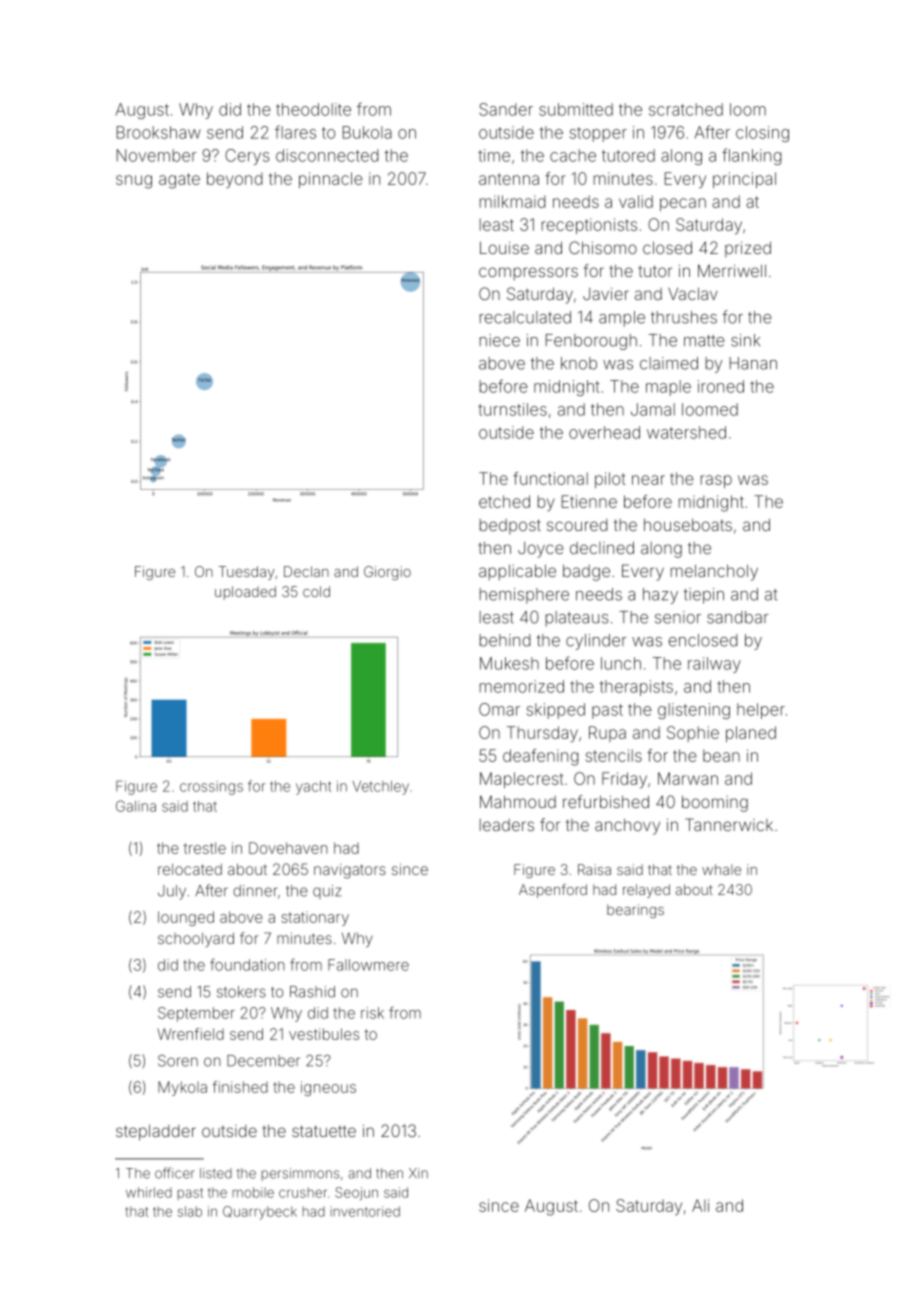 This screenshot has width=908, height=1316. Describe the element at coordinates (365, 1211) in the screenshot. I see `inventoried` at that location.
